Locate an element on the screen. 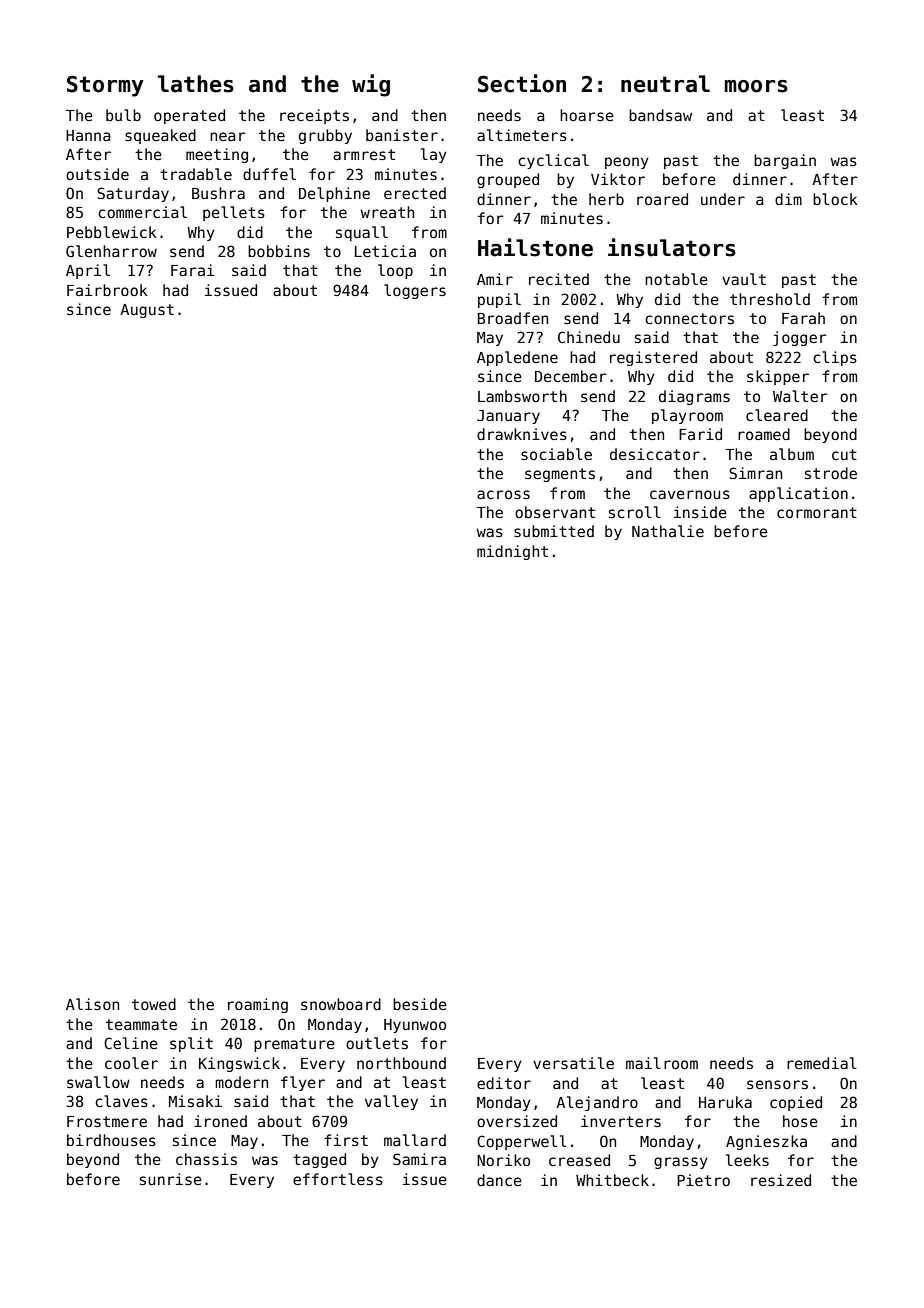  sunrise is located at coordinates (171, 1179).
